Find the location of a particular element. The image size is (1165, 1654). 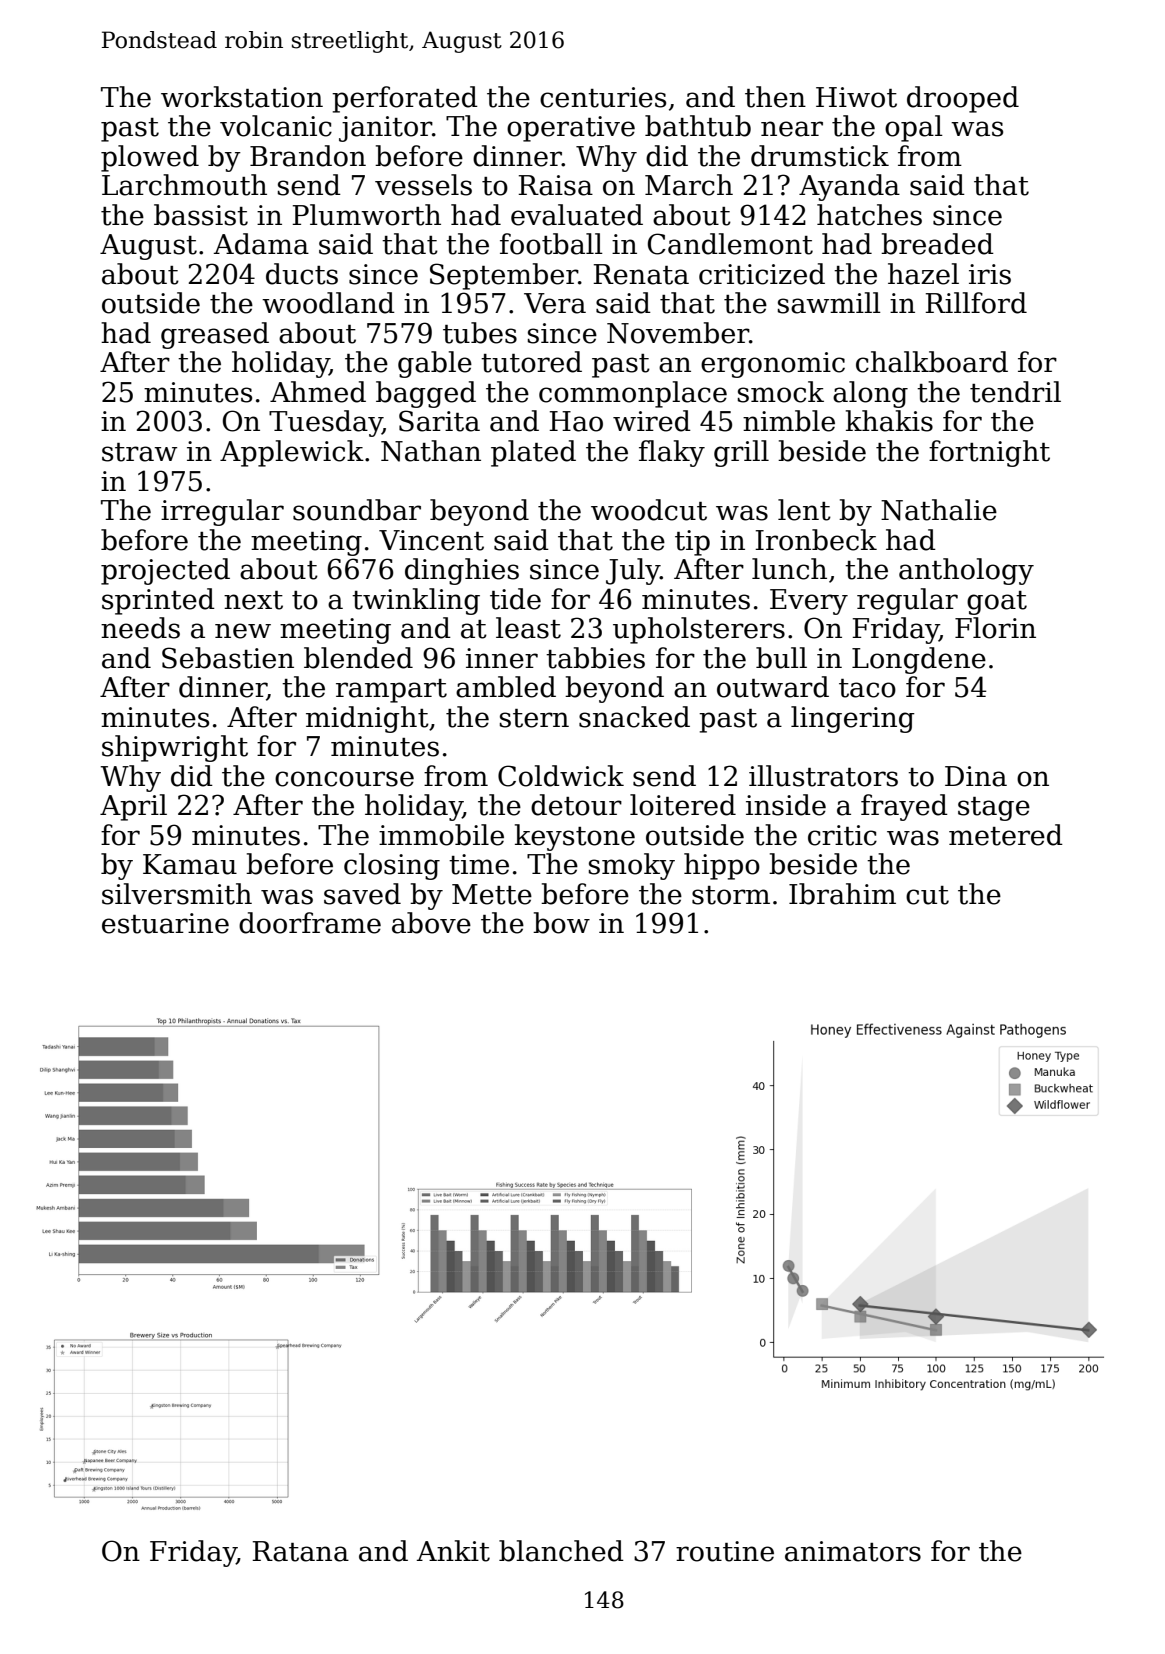

workstation is located at coordinates (242, 97).
